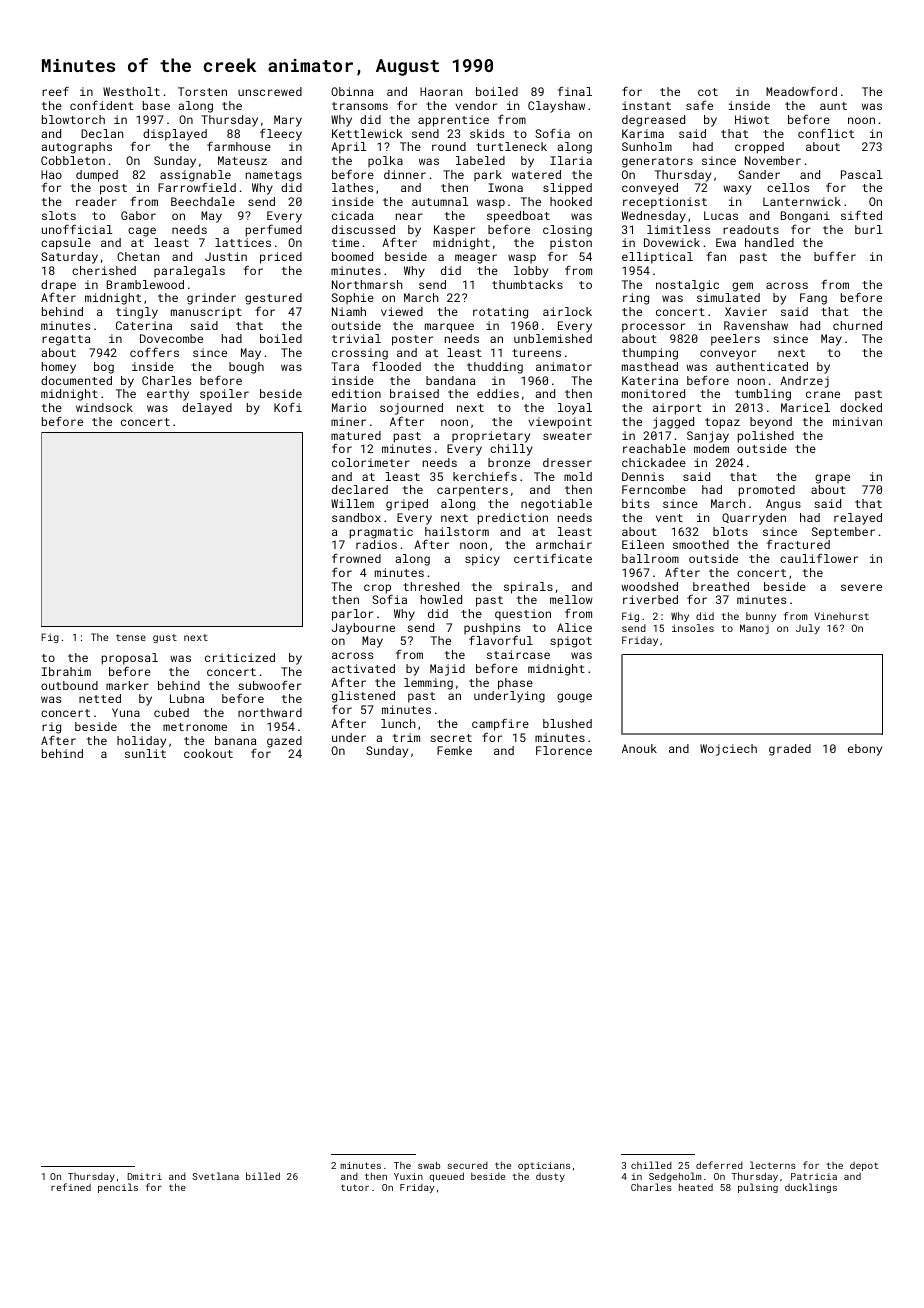  Describe the element at coordinates (144, 1176) in the screenshot. I see `Dmitri` at that location.
